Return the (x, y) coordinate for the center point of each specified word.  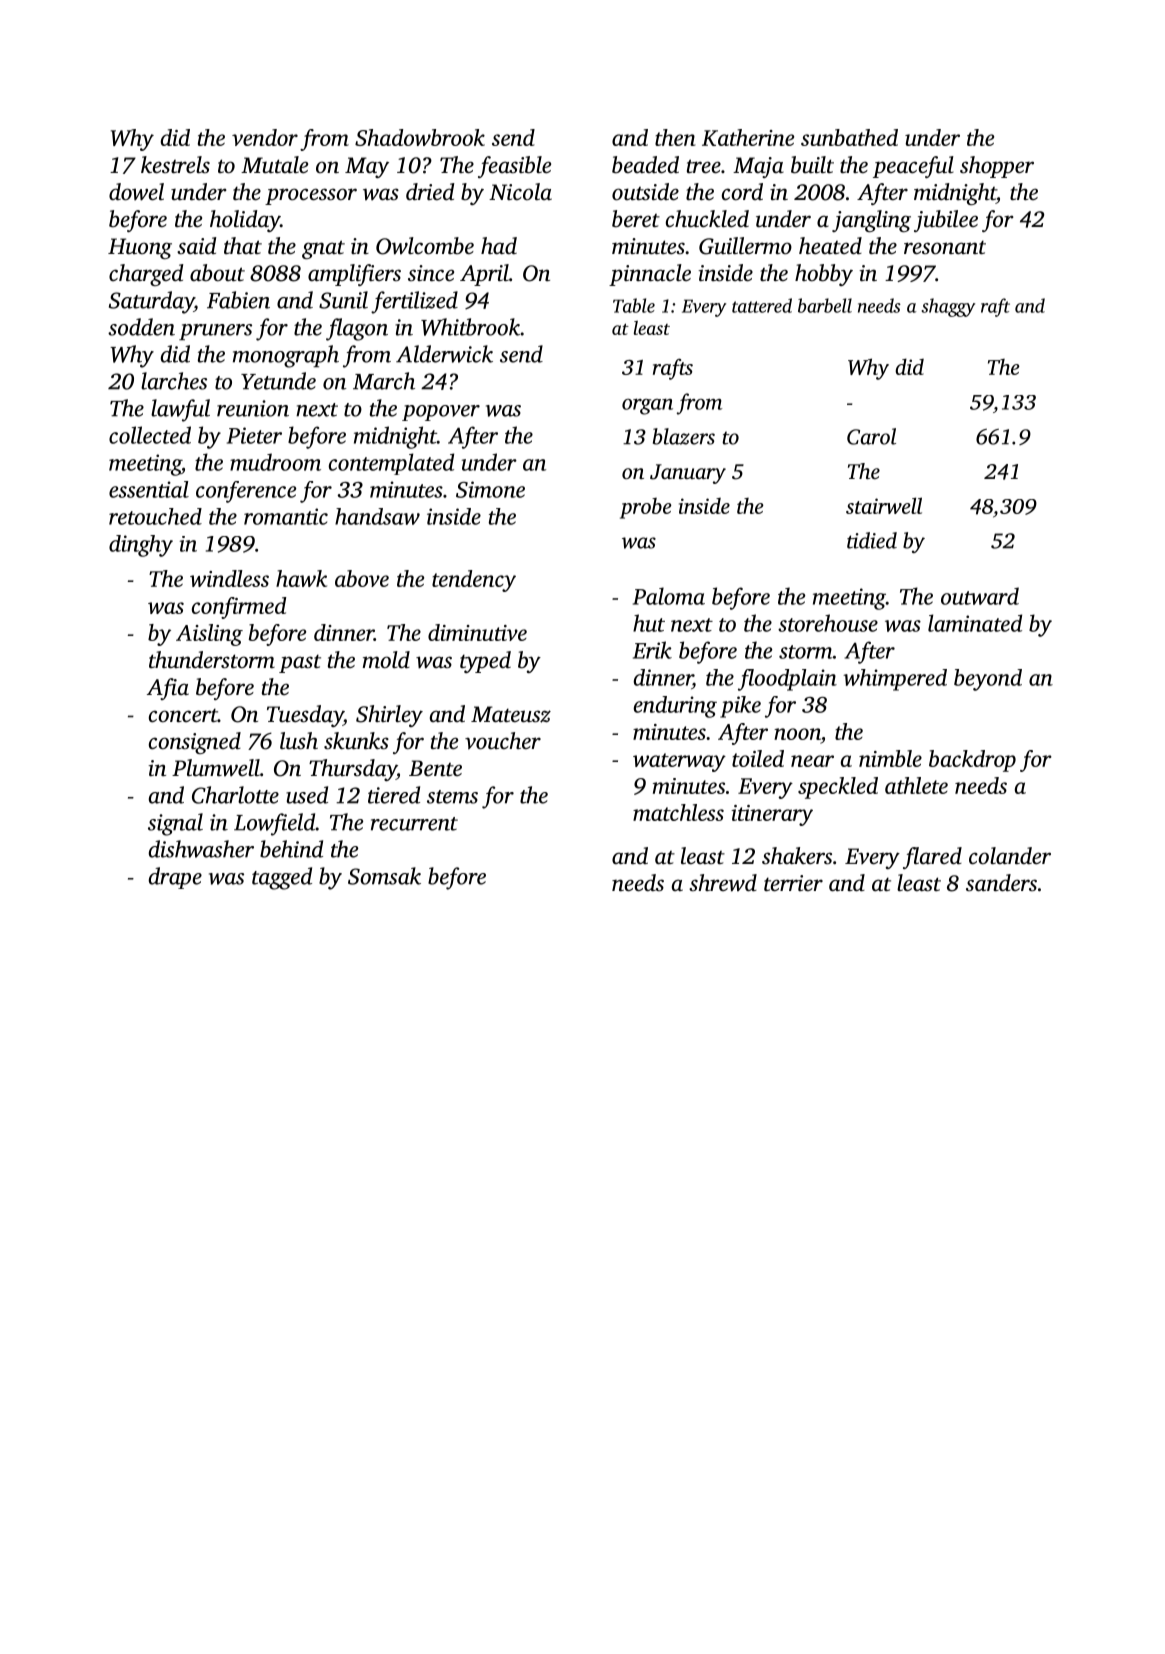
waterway (679, 762)
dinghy (141, 546)
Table (634, 305)
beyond (988, 680)
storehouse (828, 623)
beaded (645, 165)
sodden (141, 327)
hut (649, 623)
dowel (136, 192)
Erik (652, 650)
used (307, 795)
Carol (871, 436)
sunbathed (849, 137)
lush (299, 741)
